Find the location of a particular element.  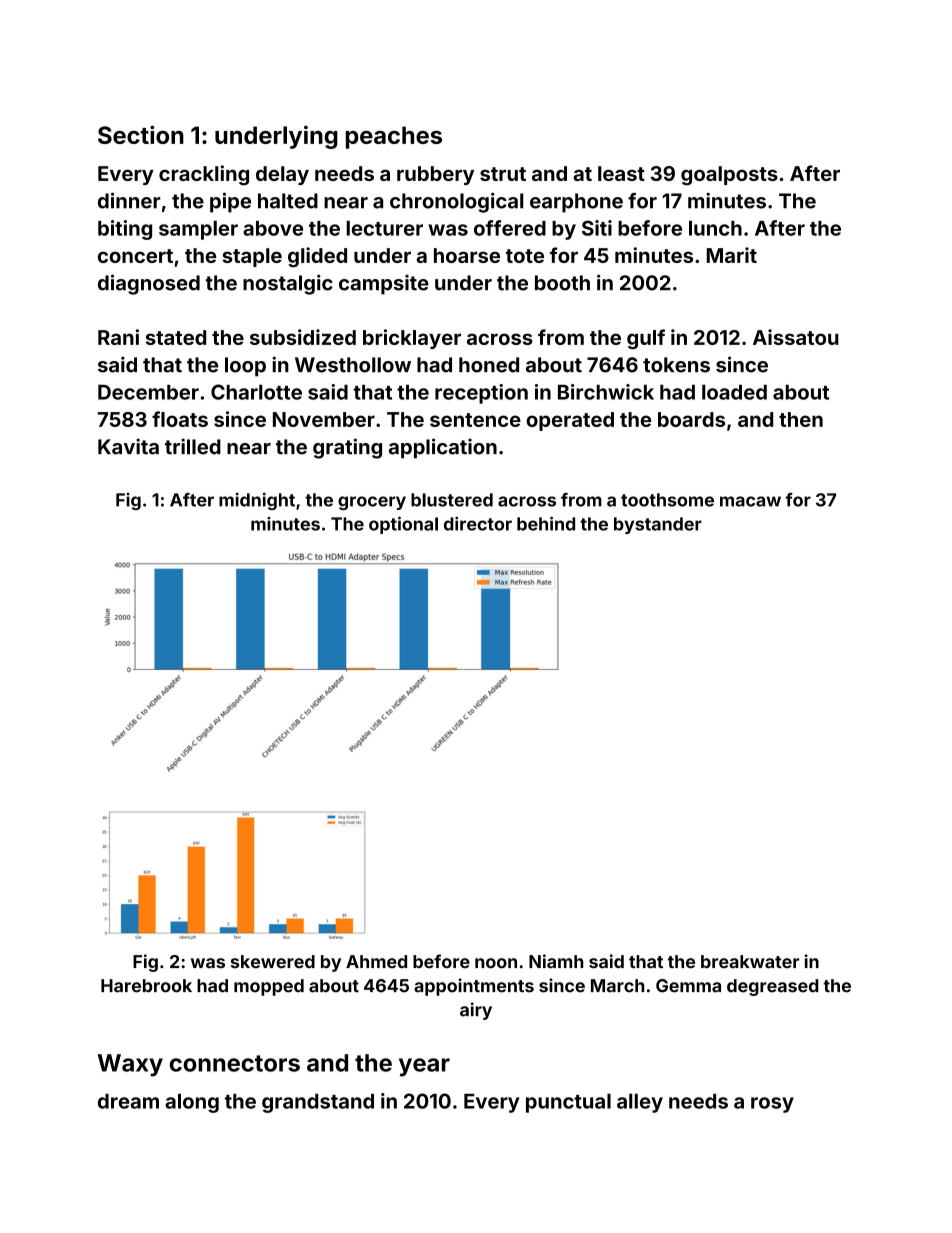

hoarse is located at coordinates (467, 255).
